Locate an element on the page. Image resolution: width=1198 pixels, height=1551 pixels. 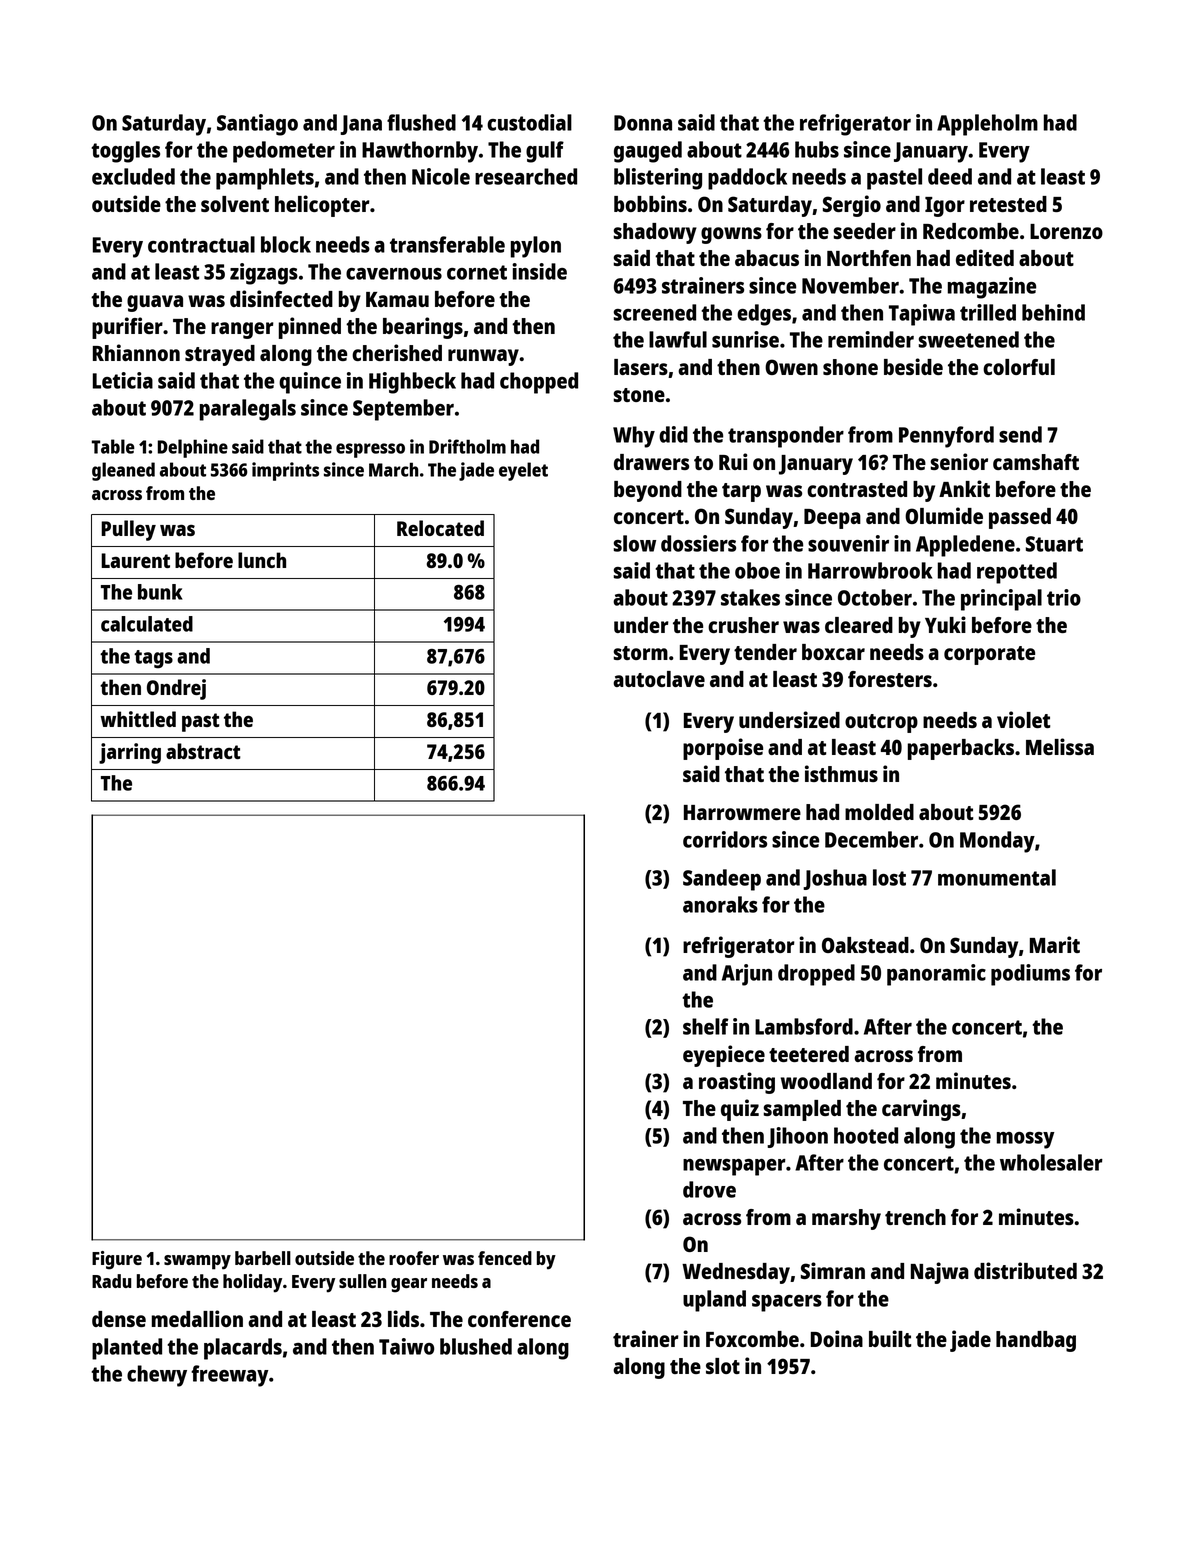
block is located at coordinates (286, 244).
